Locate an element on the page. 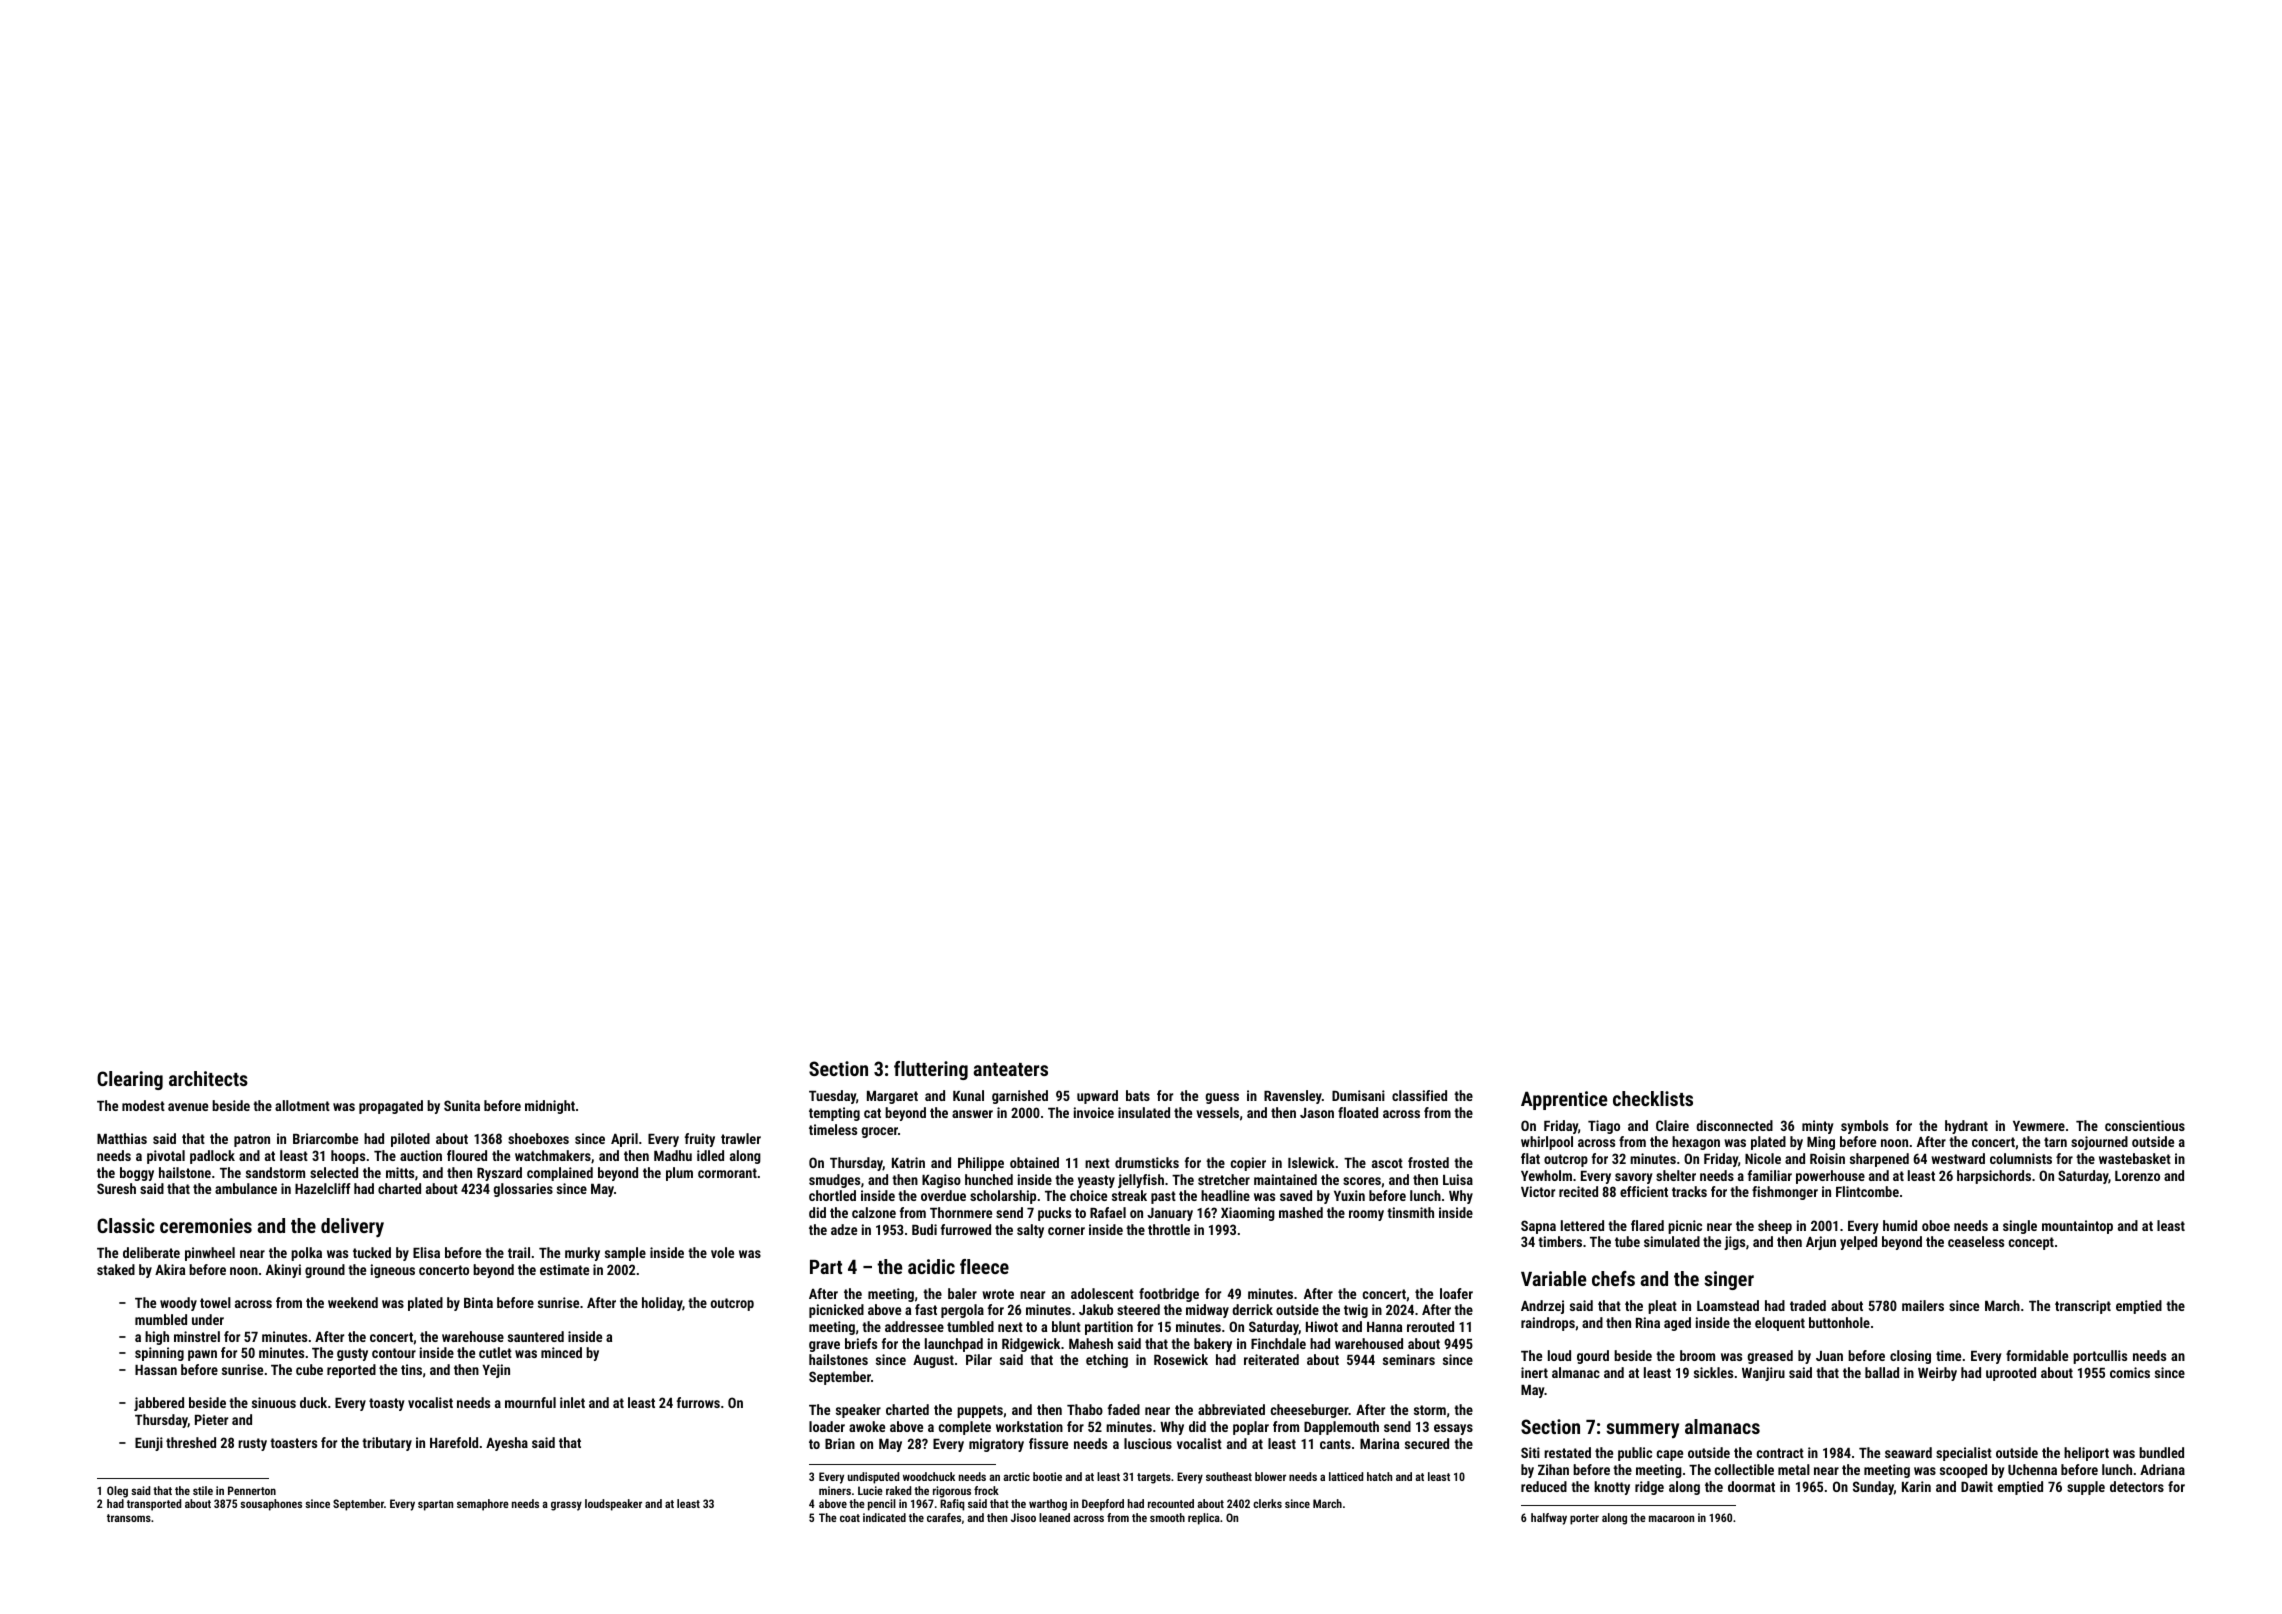 This image has height=1614, width=2282. supple is located at coordinates (2086, 1488).
